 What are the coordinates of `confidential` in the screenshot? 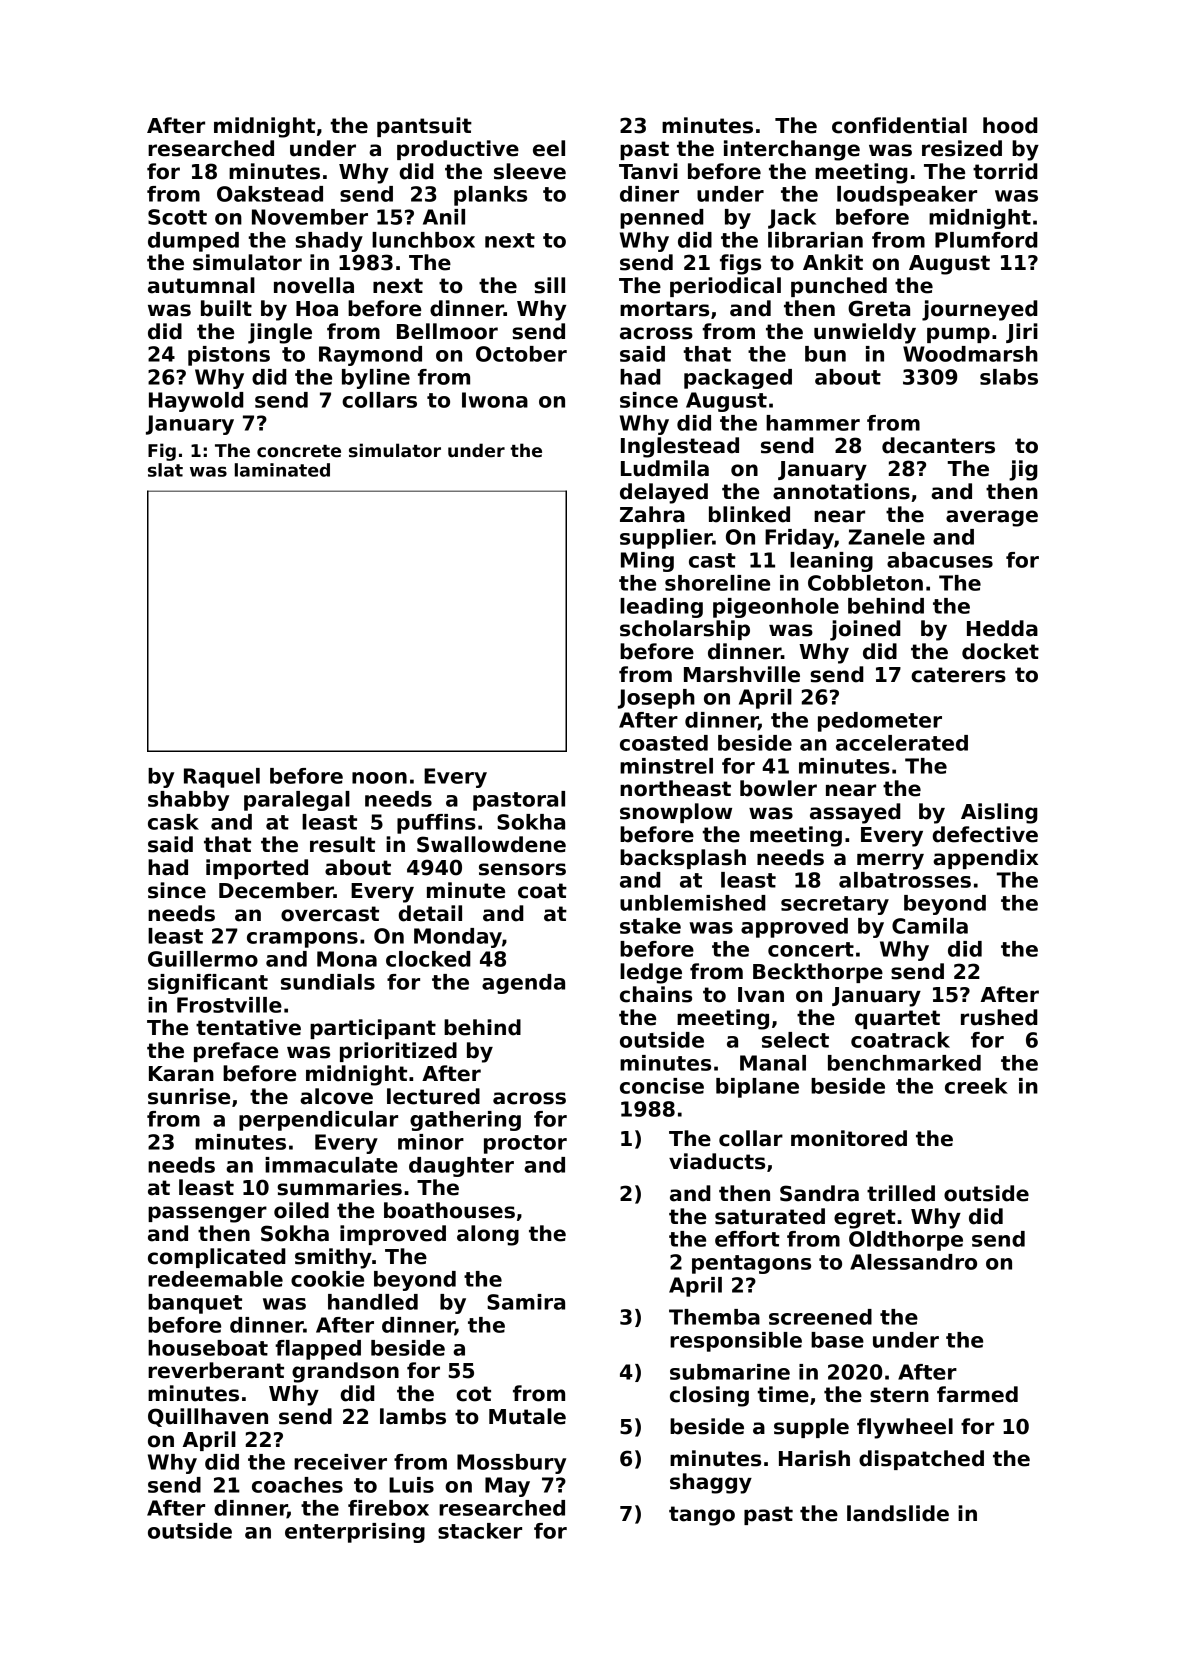 It's located at (899, 125).
